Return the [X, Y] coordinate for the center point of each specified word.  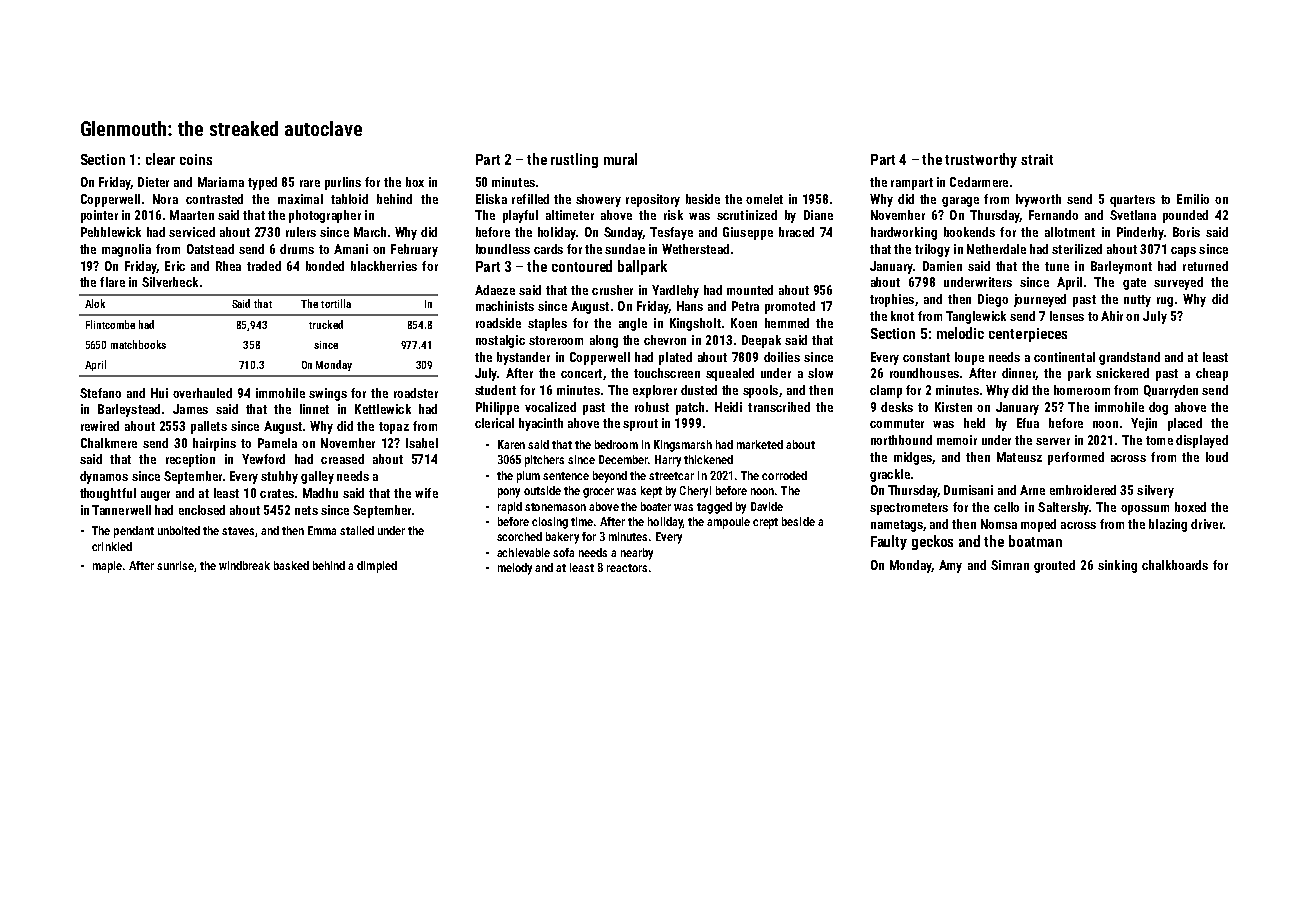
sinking [1117, 566]
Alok [95, 303]
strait [1037, 159]
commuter [897, 423]
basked [291, 565]
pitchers [544, 461]
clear [160, 159]
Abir [1112, 316]
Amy [950, 566]
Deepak [761, 341]
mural [620, 159]
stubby [279, 477]
